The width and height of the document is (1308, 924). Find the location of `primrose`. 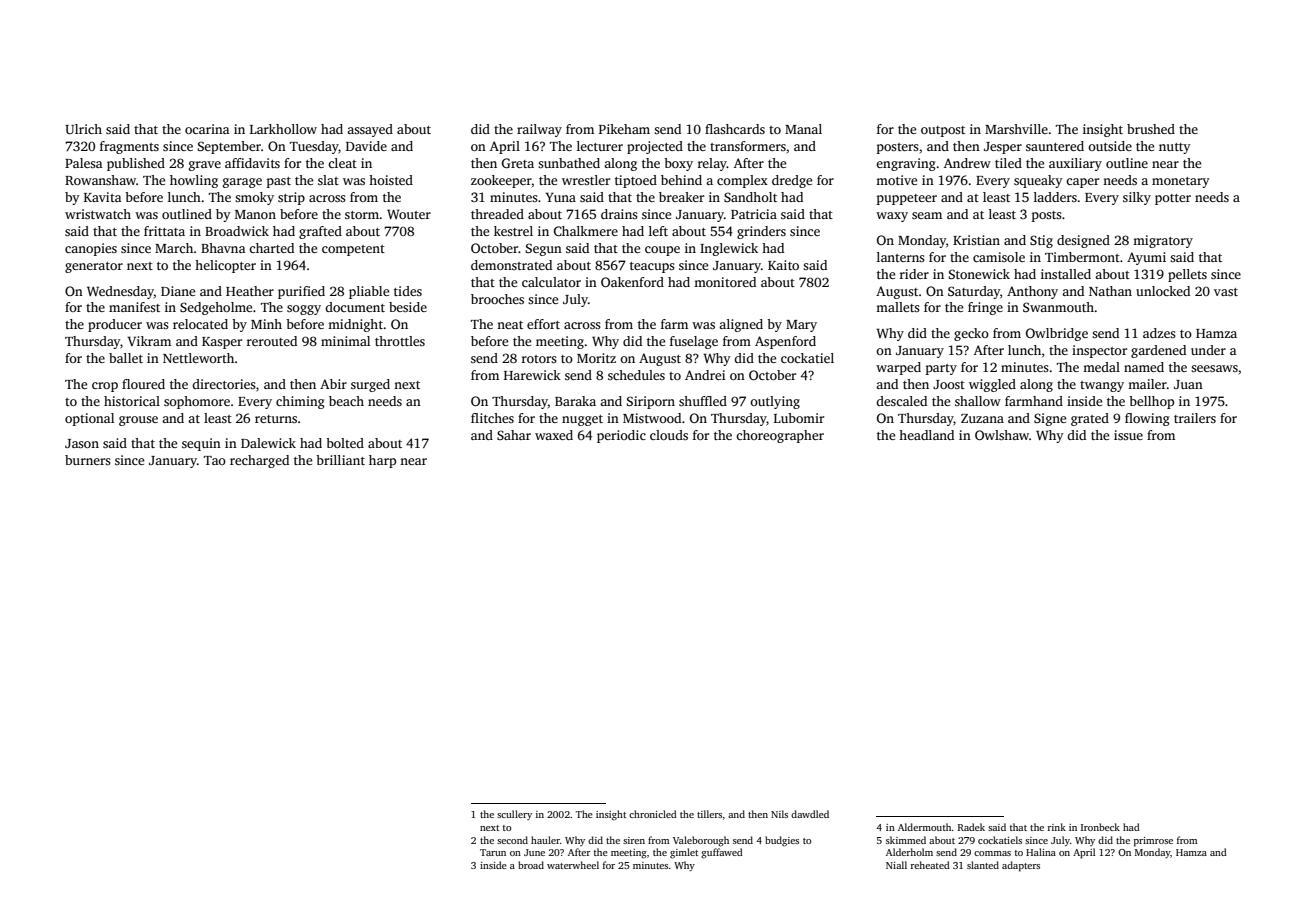

primrose is located at coordinates (1153, 842).
